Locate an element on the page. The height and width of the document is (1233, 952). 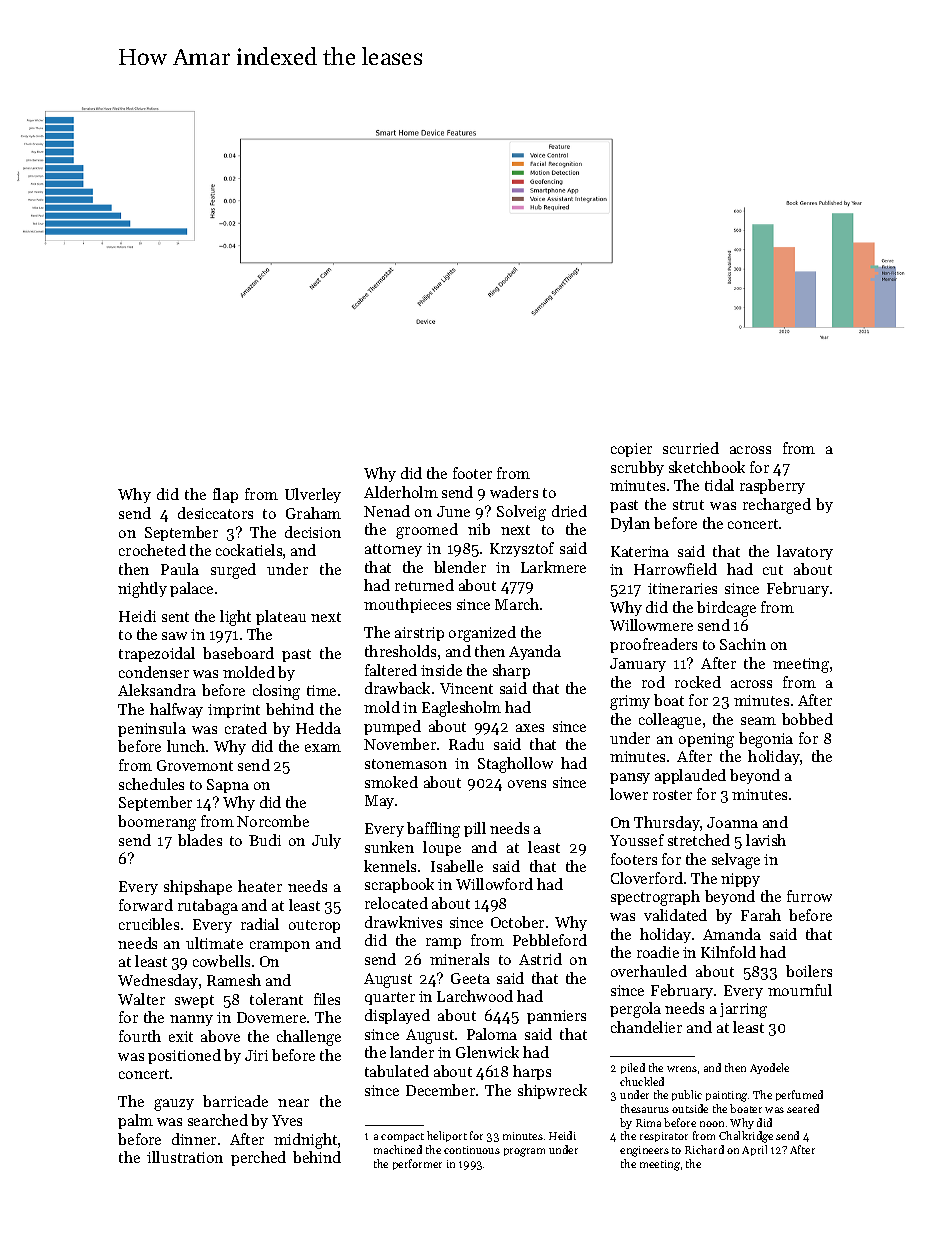
boomerang is located at coordinates (157, 823).
